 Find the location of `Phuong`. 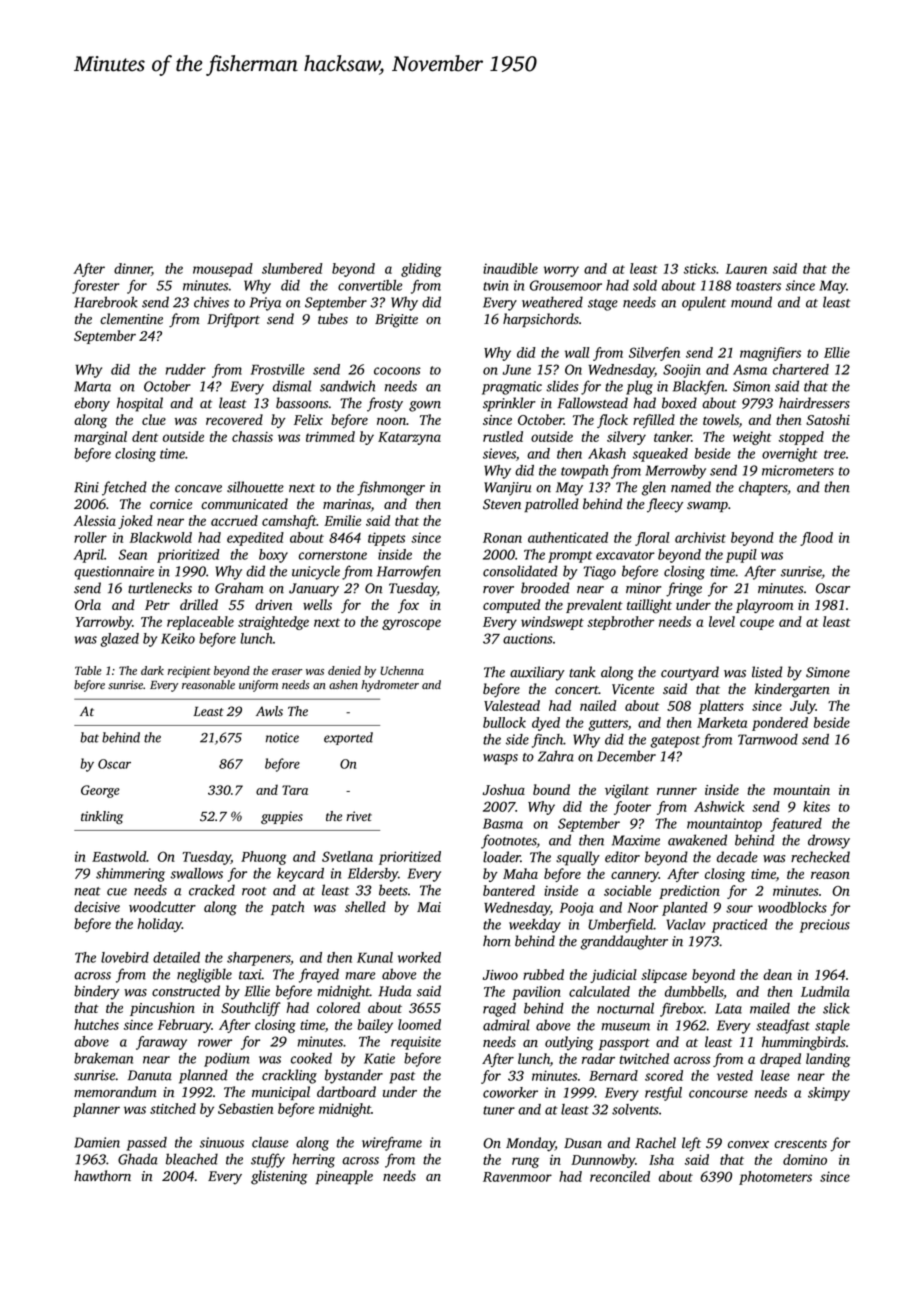

Phuong is located at coordinates (263, 858).
